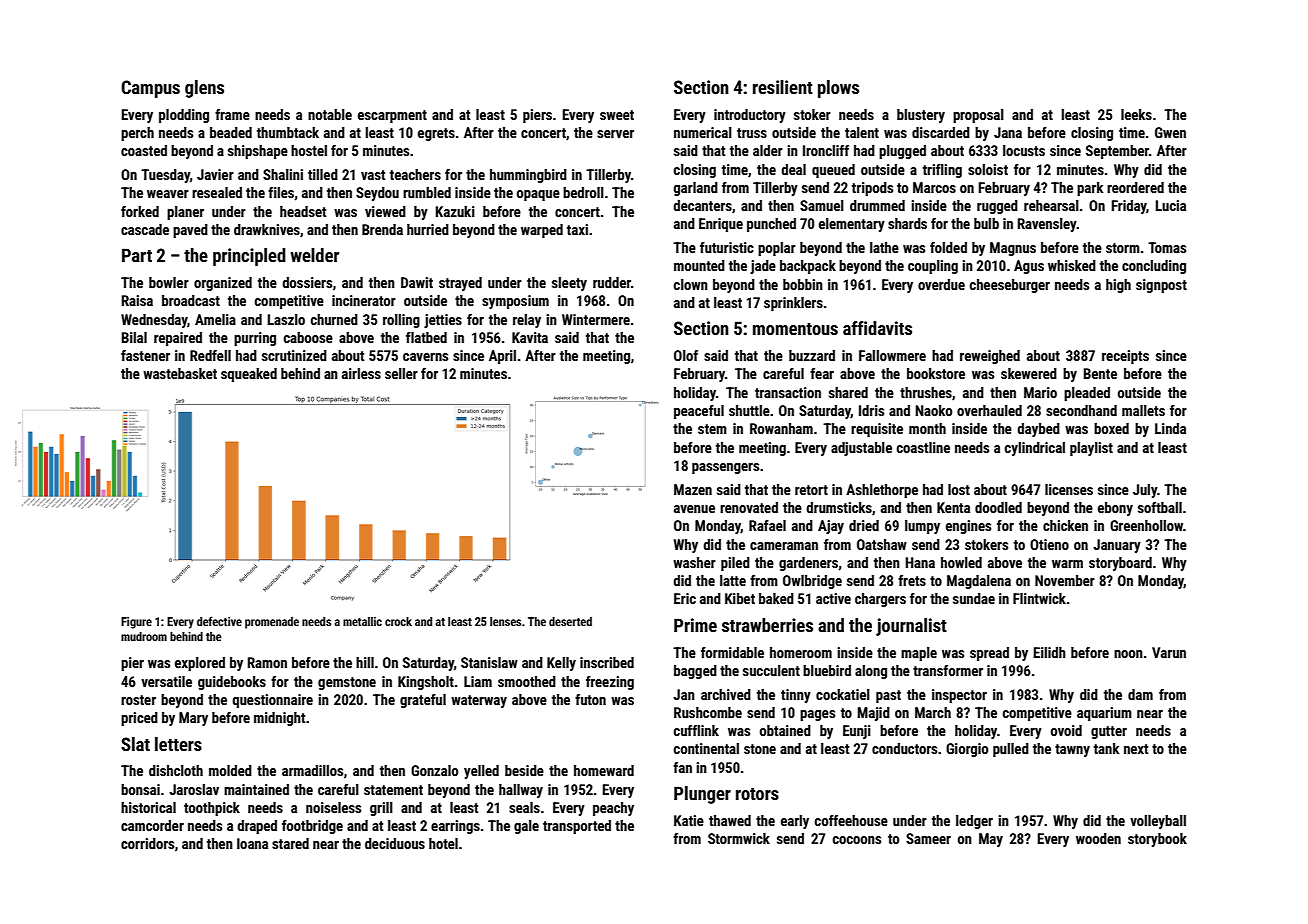  I want to click on Brenda, so click(382, 229).
